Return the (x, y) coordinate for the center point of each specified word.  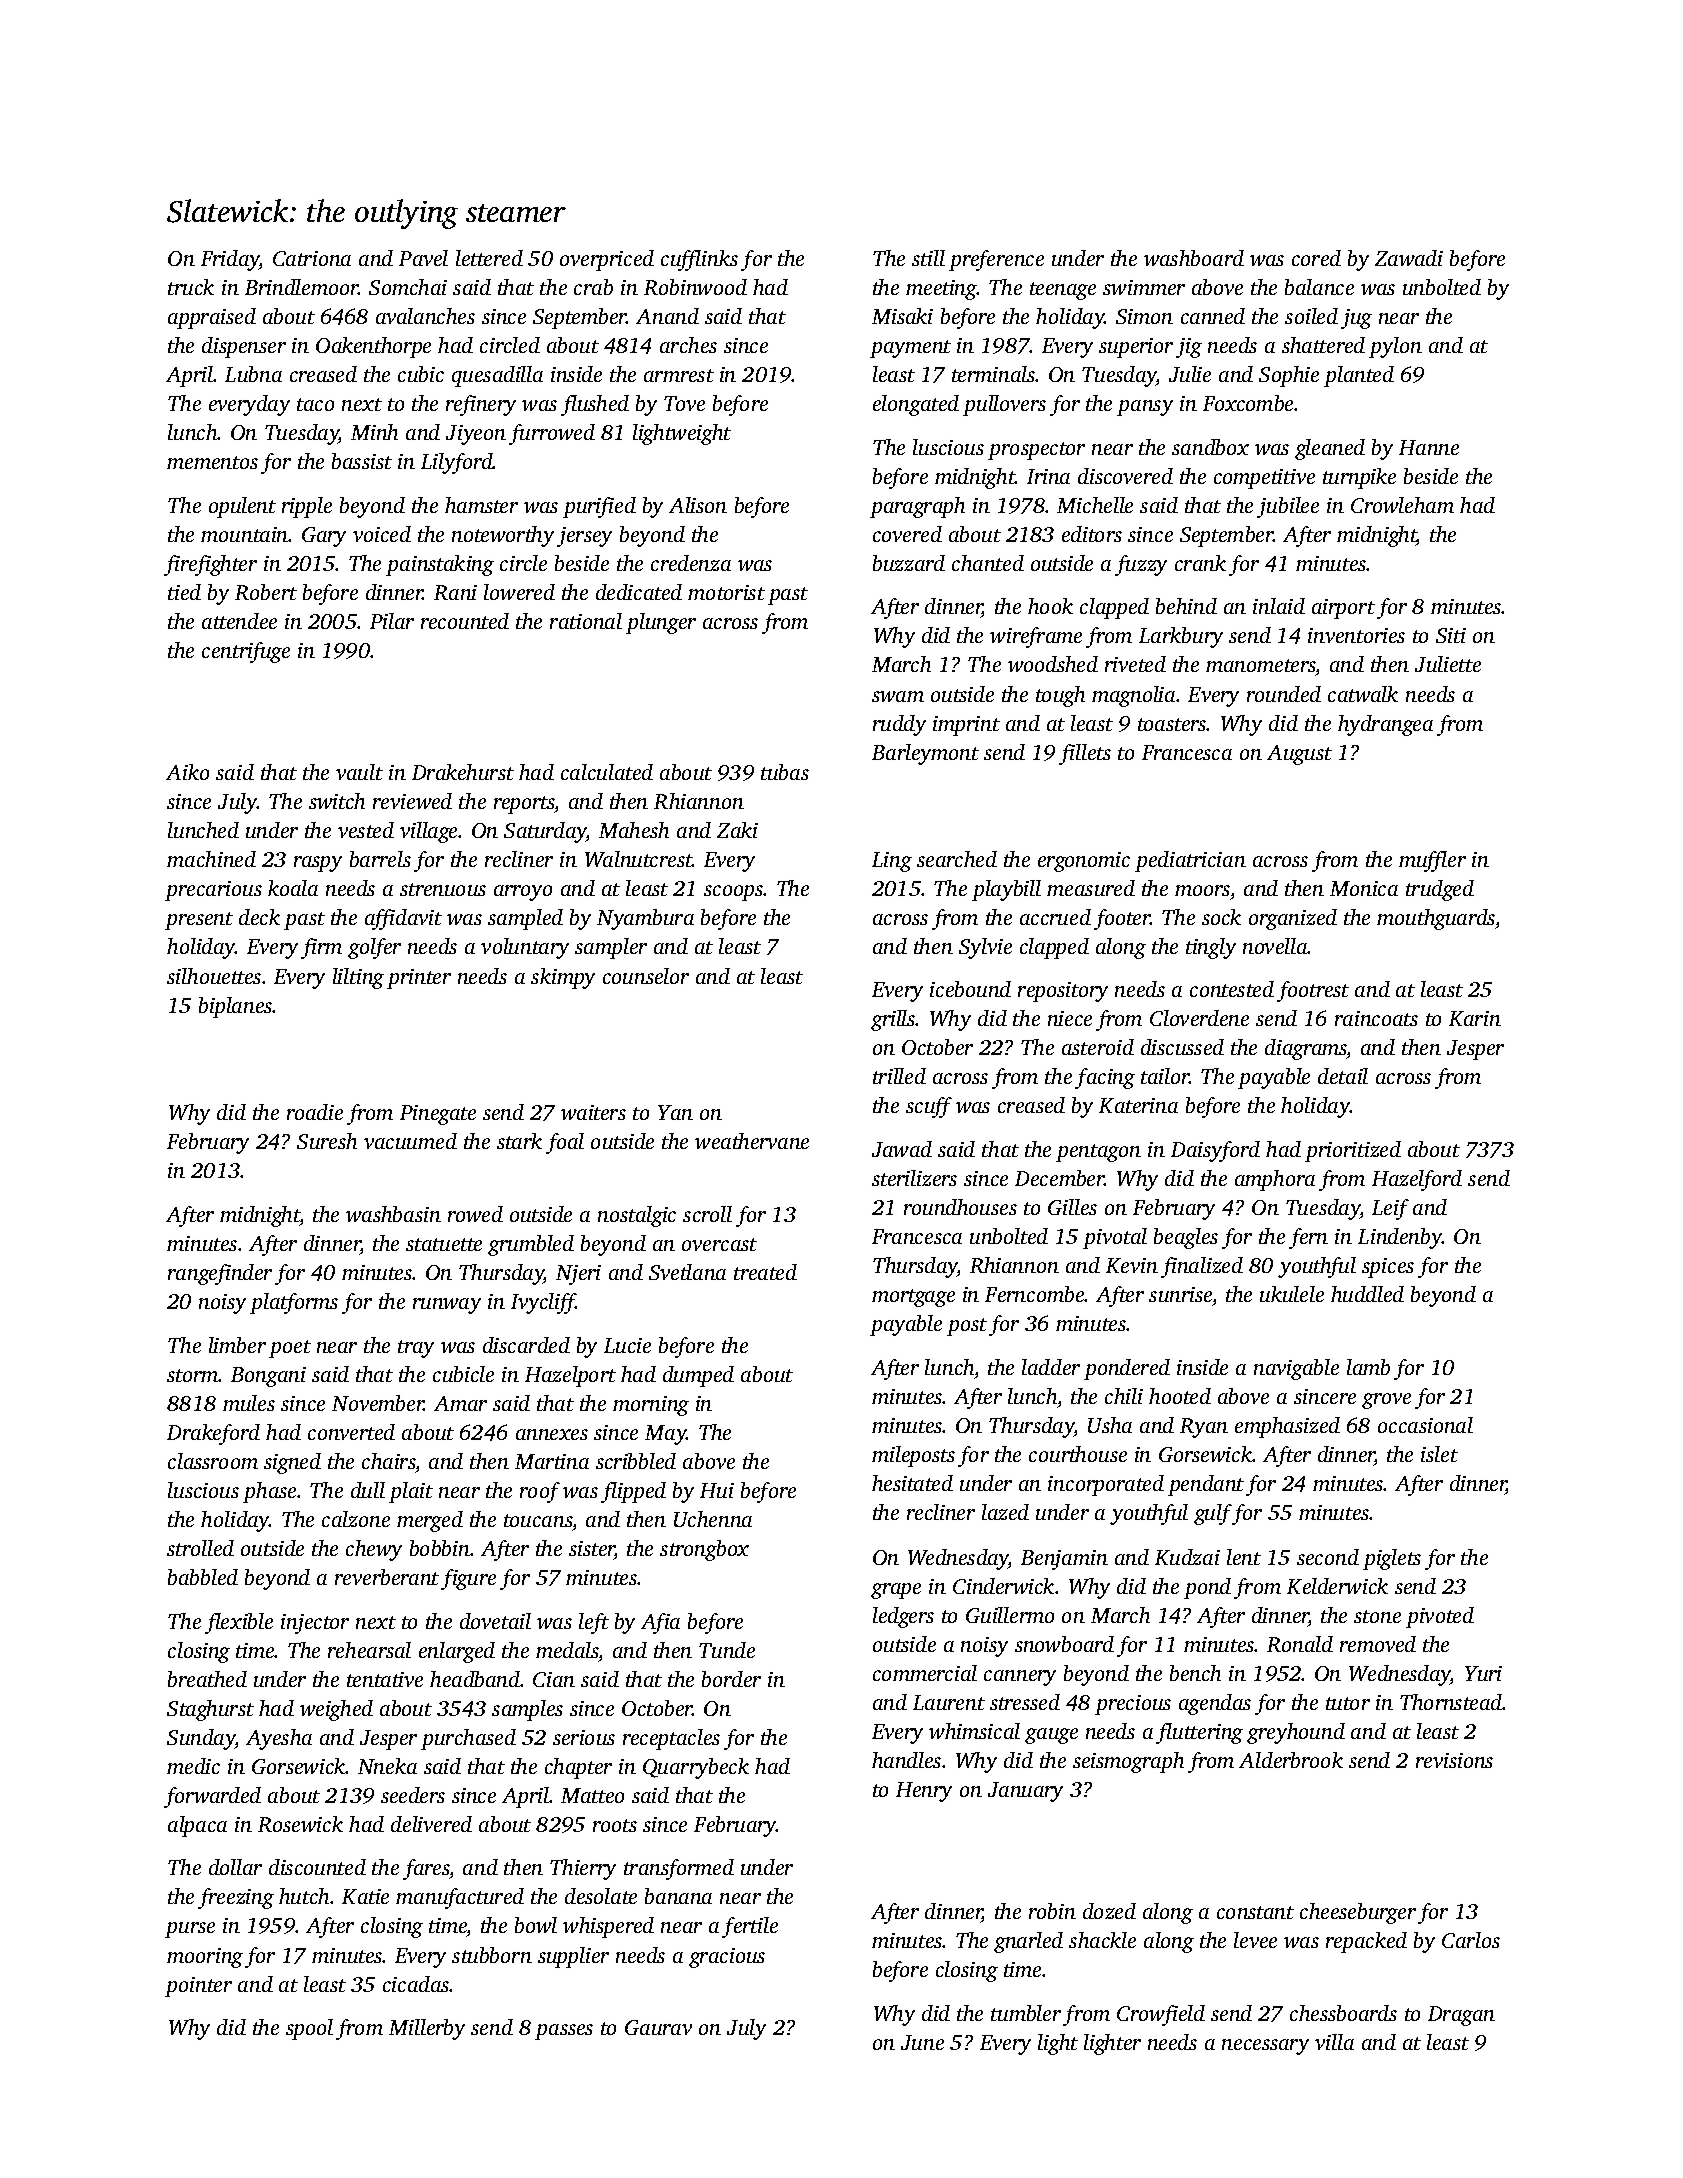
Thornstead (1451, 1702)
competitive (1264, 479)
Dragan (1461, 2016)
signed (292, 1463)
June (922, 2042)
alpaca (197, 1826)
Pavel (423, 258)
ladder (1051, 1367)
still (928, 258)
